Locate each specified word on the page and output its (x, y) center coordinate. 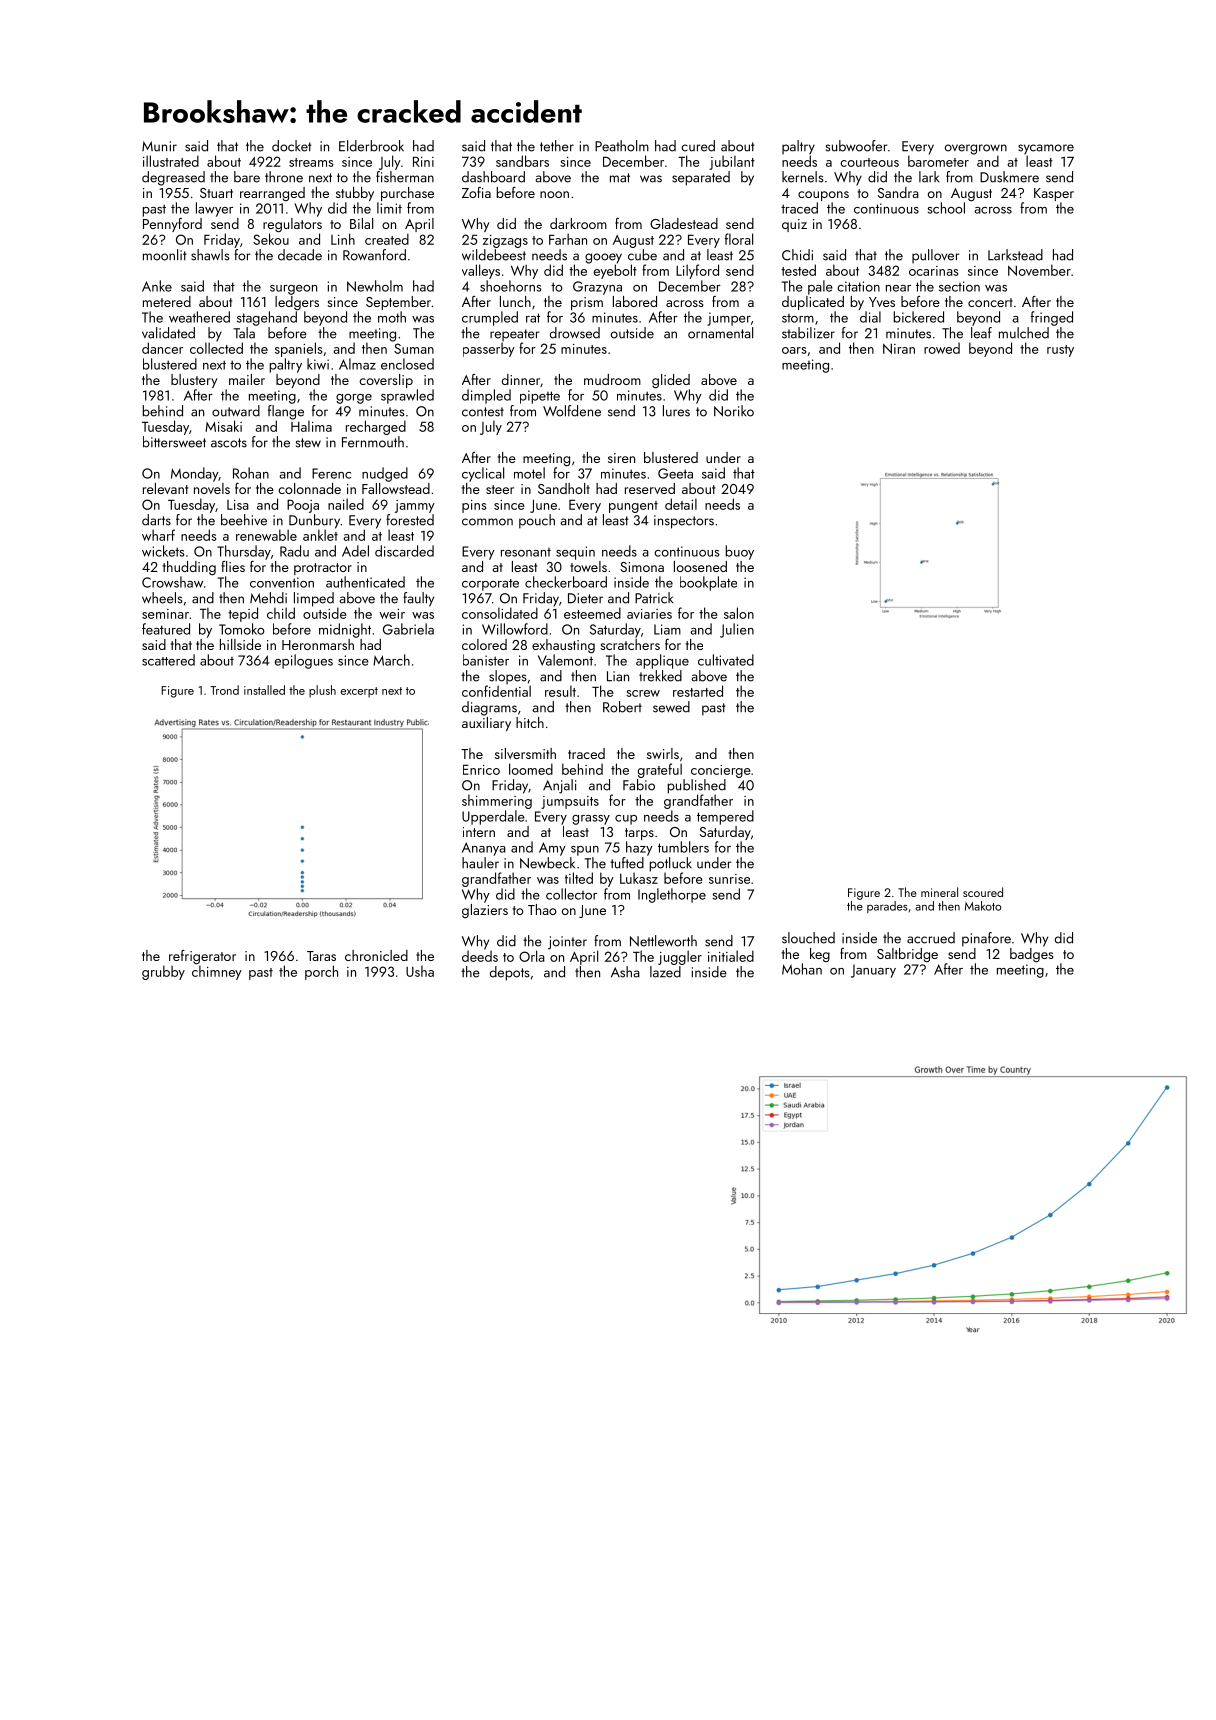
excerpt (359, 692)
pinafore (986, 939)
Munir (159, 146)
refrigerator (202, 957)
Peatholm (622, 146)
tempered (725, 817)
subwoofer (856, 146)
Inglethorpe (672, 895)
